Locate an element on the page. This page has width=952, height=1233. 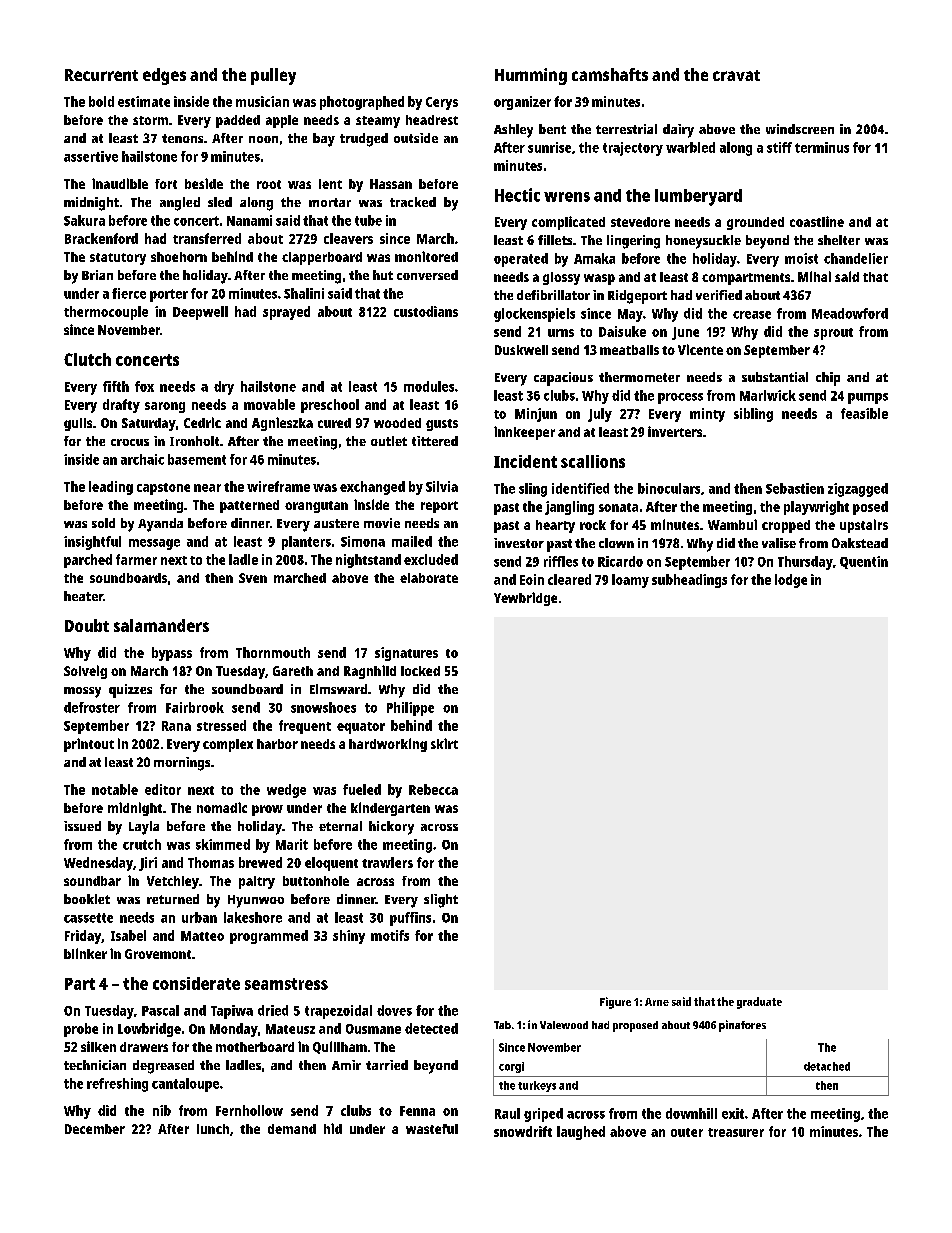
Humming is located at coordinates (531, 76).
